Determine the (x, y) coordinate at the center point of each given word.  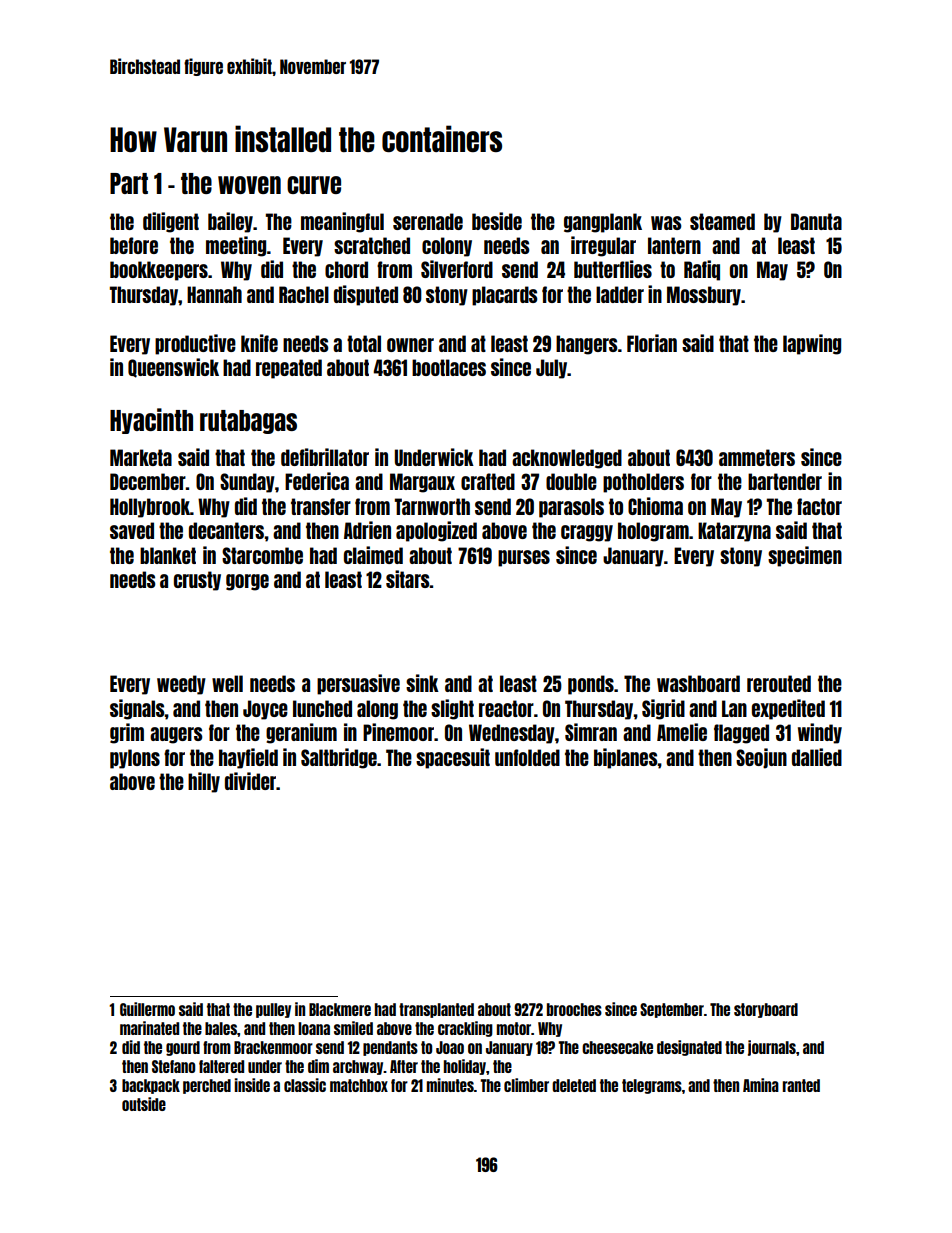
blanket (168, 555)
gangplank (603, 223)
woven (249, 185)
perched (207, 1086)
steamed (722, 221)
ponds (591, 685)
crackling (465, 1029)
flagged (741, 734)
